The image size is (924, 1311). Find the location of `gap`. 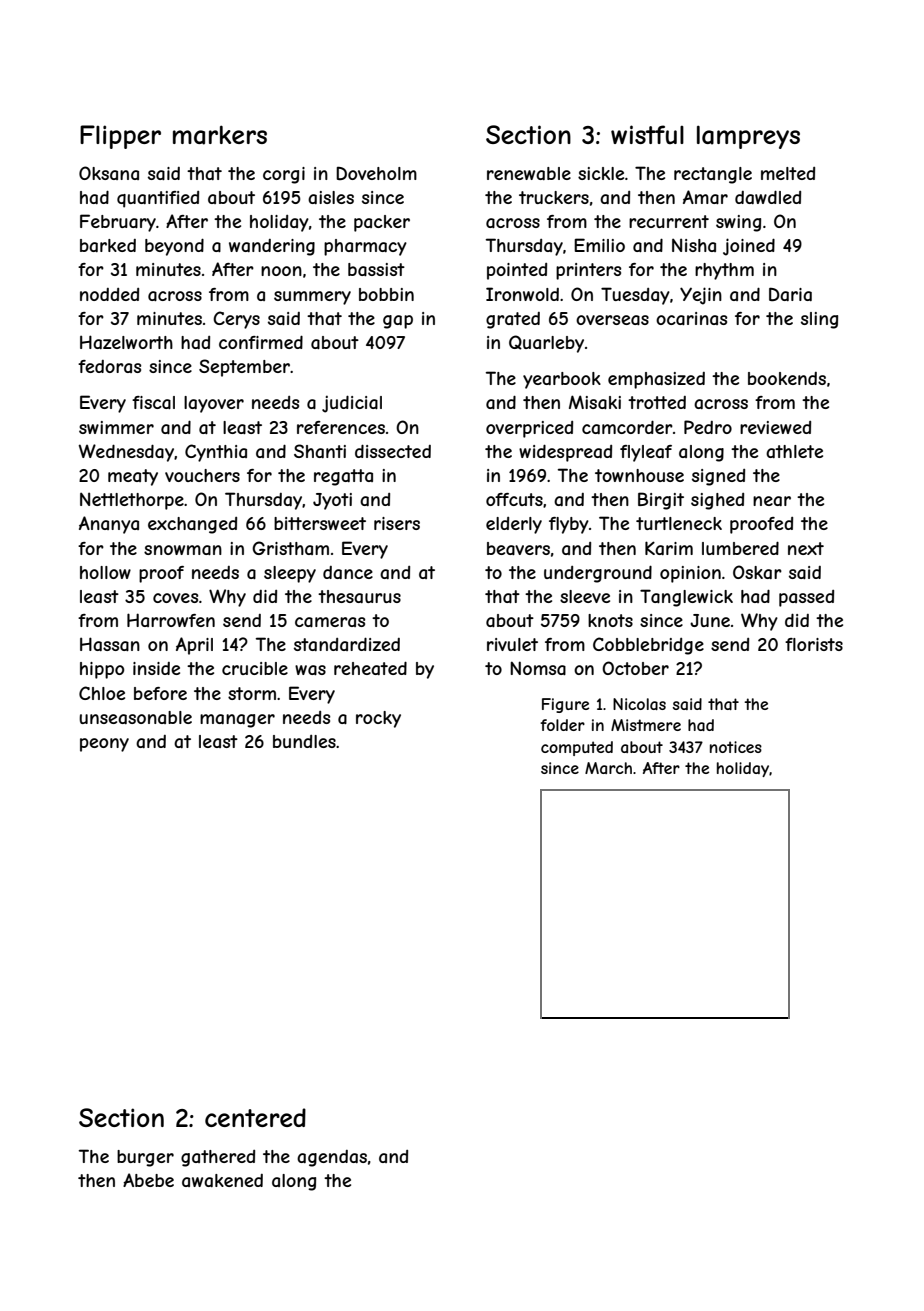

gap is located at coordinates (398, 322).
